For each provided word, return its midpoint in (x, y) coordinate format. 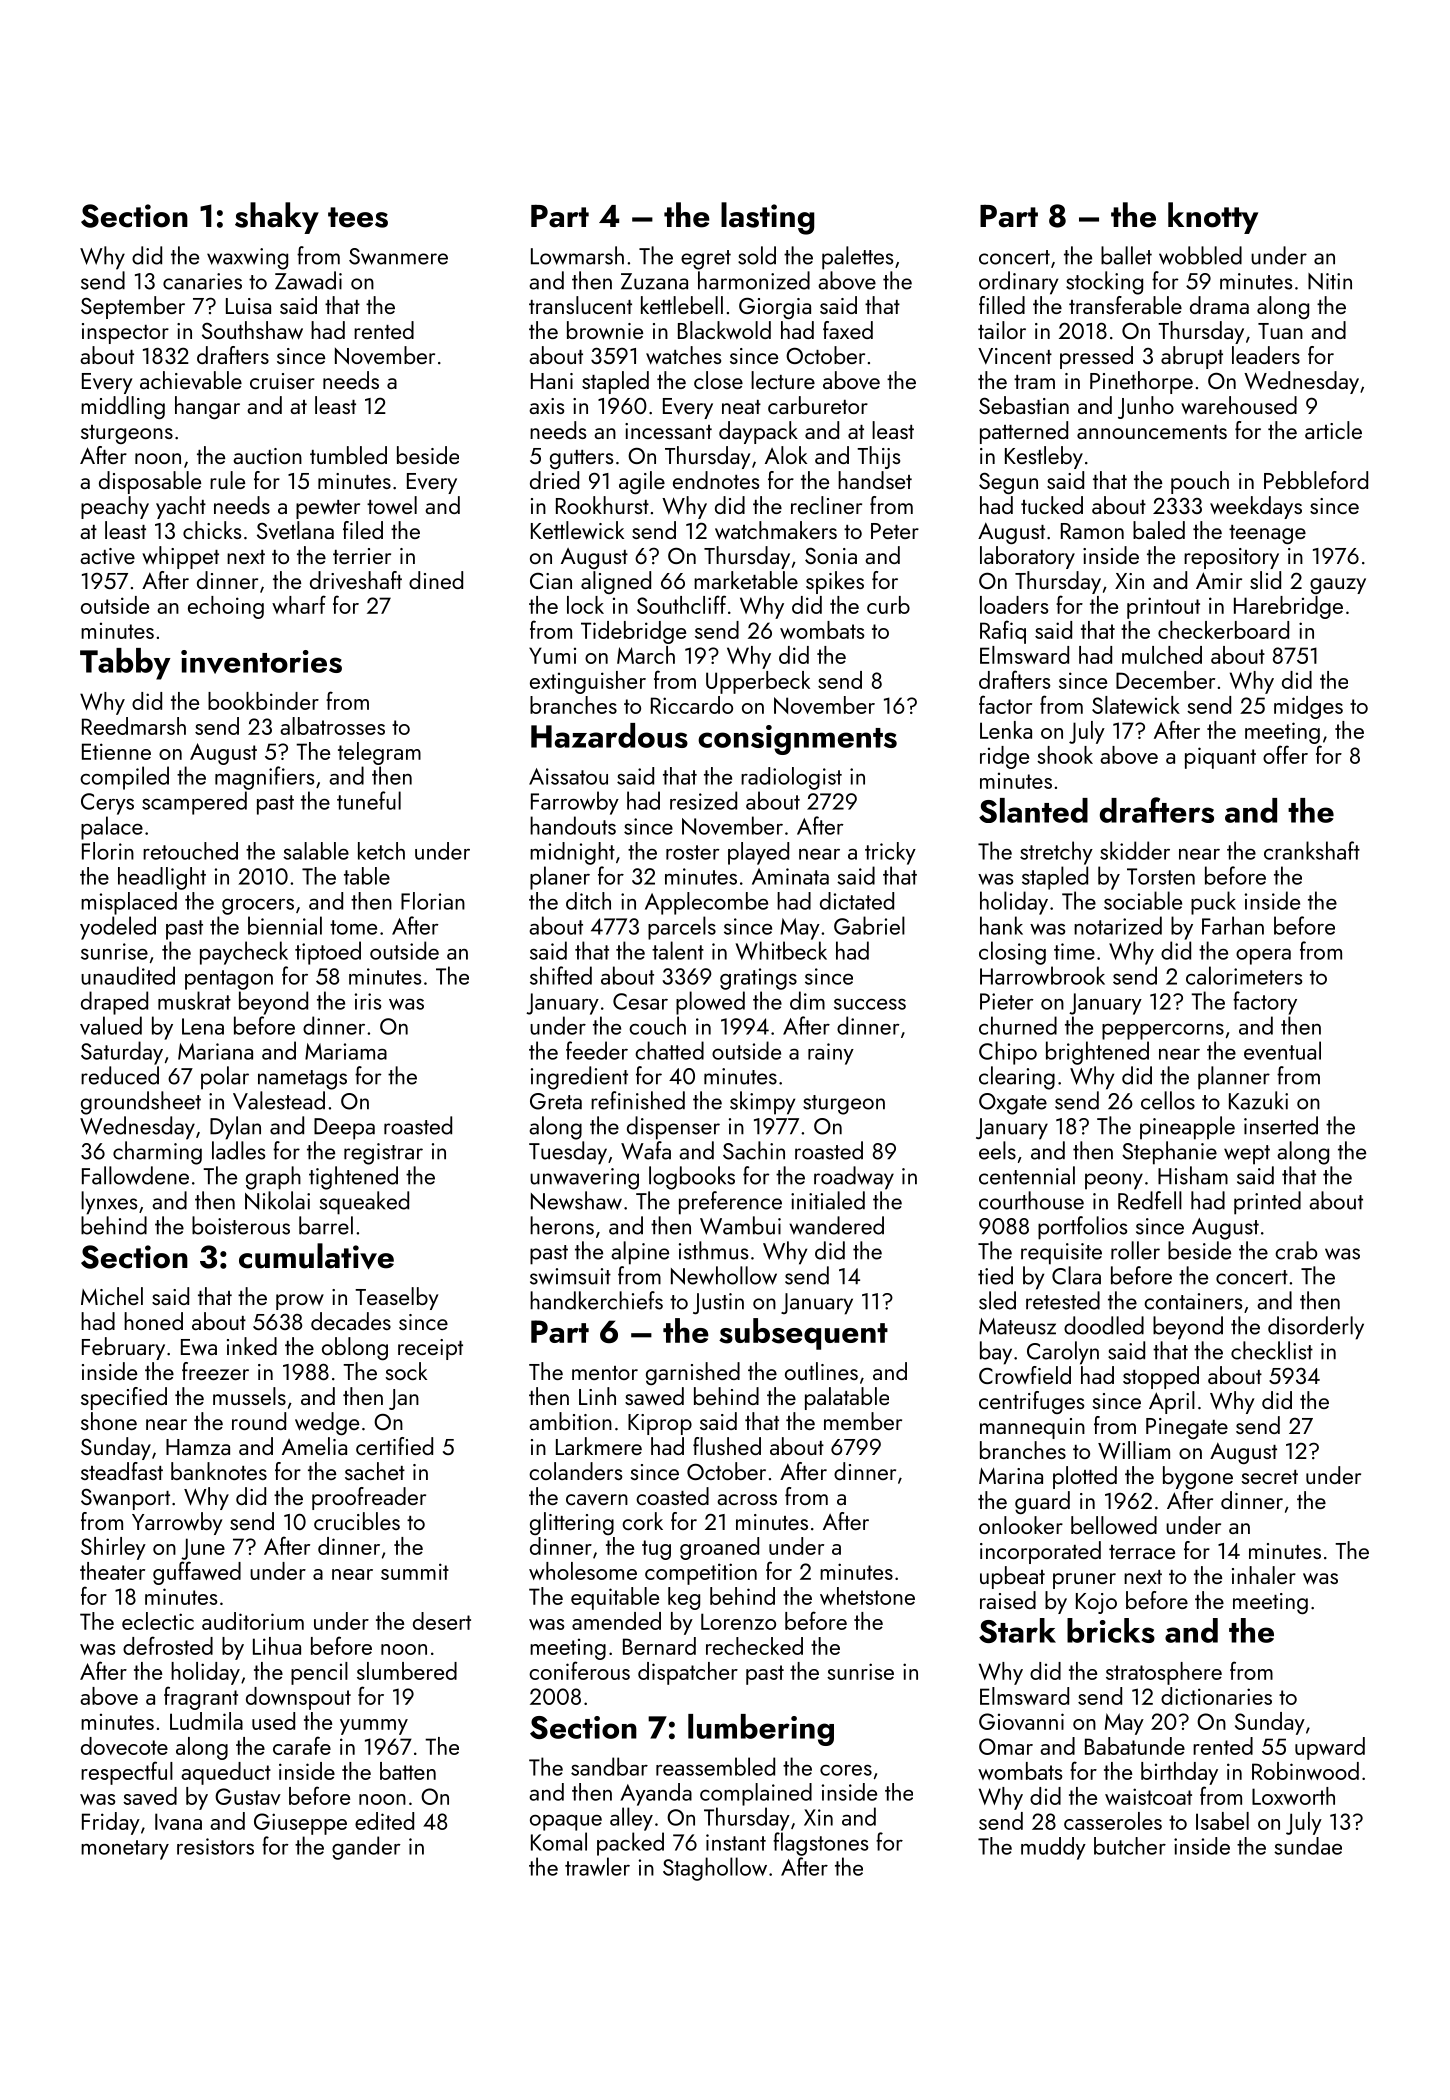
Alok (786, 455)
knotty (1213, 218)
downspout (298, 1698)
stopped (1161, 1377)
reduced (120, 1075)
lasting (767, 218)
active (107, 556)
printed (1267, 1203)
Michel (112, 1296)
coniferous (579, 1670)
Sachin (754, 1150)
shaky (277, 218)
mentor (605, 1373)
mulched (1162, 655)
